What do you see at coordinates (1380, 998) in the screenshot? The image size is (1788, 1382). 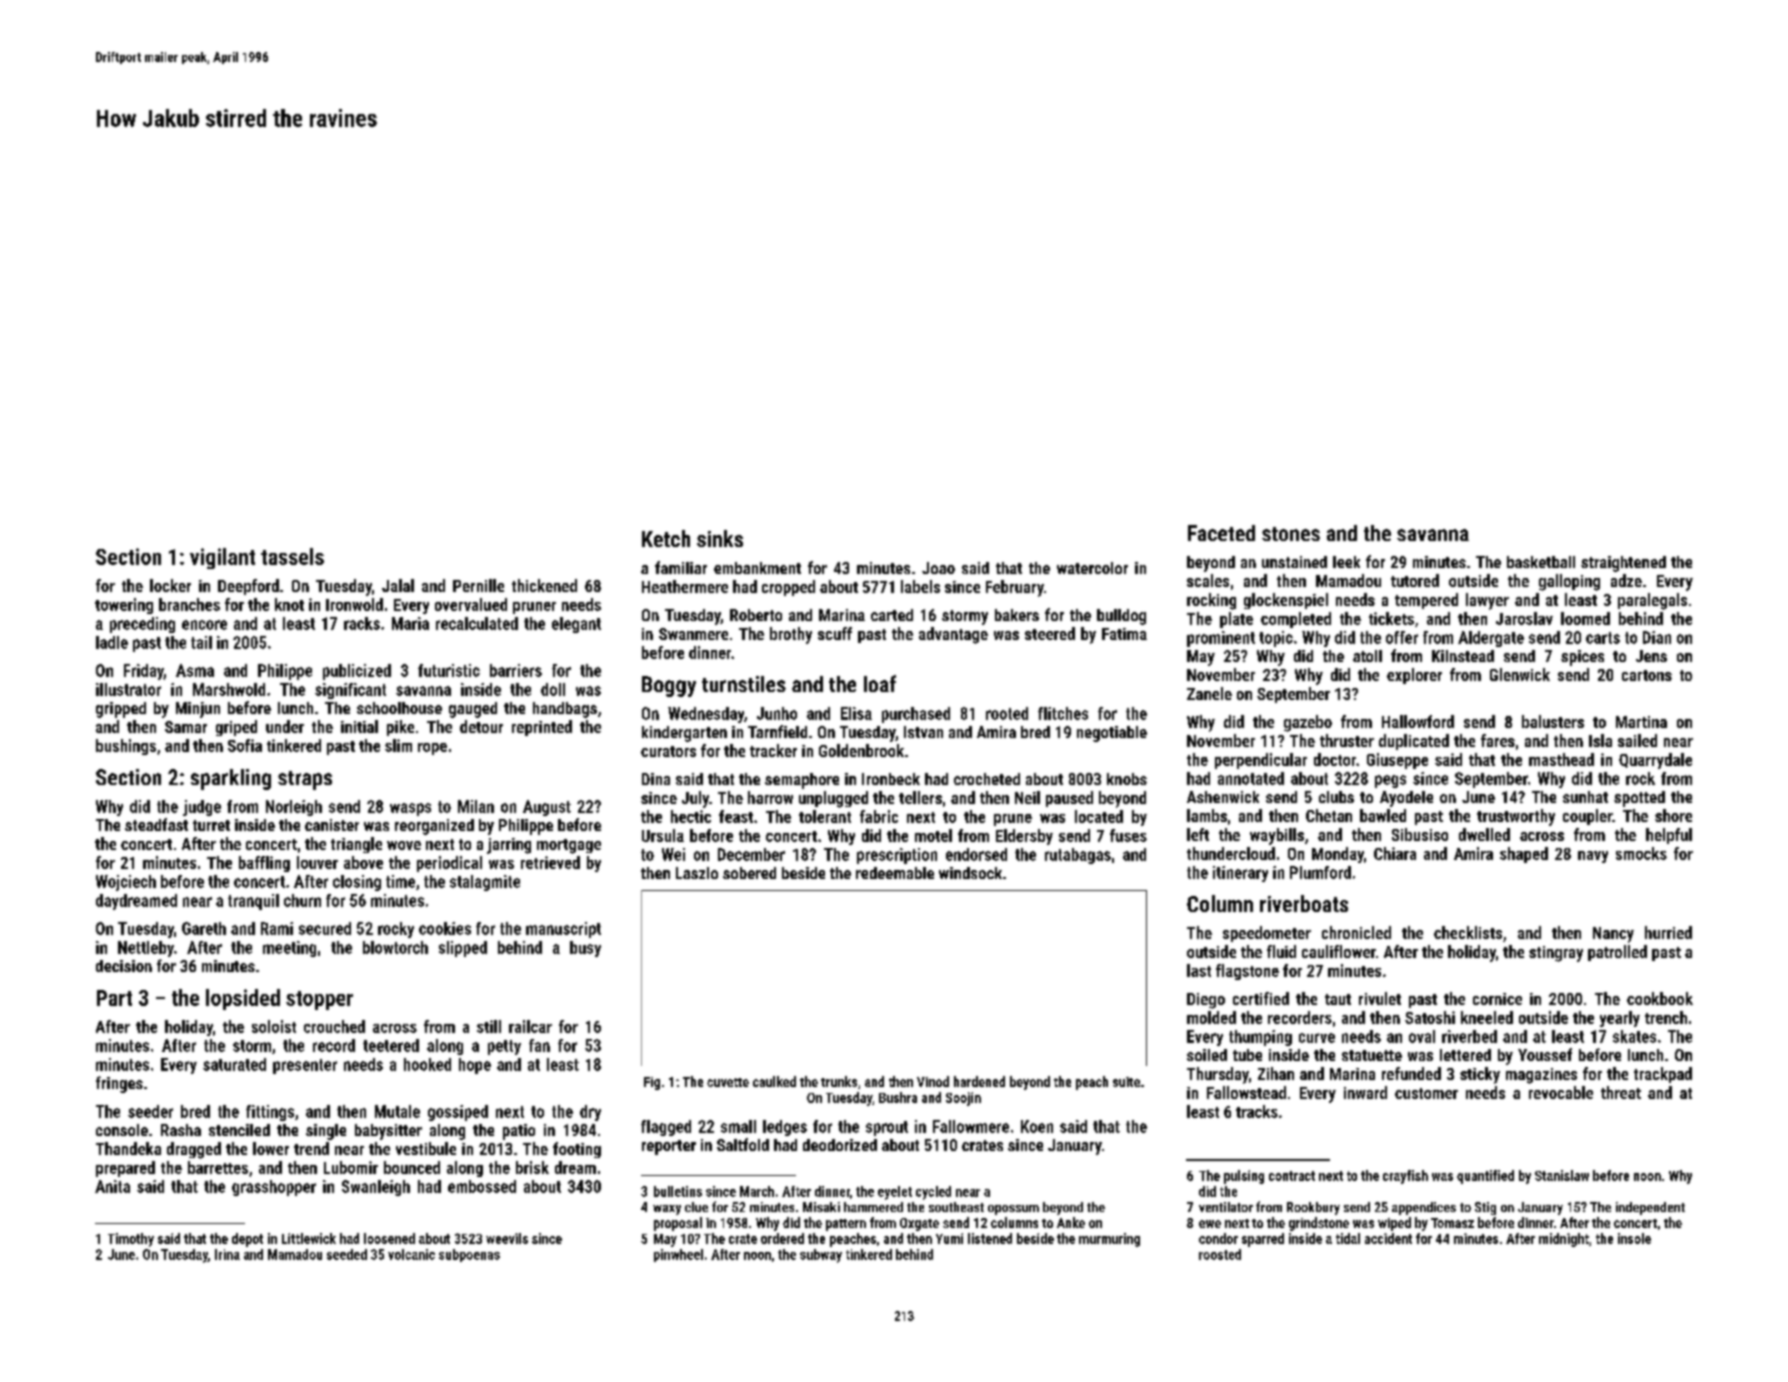 I see `rivulet` at bounding box center [1380, 998].
